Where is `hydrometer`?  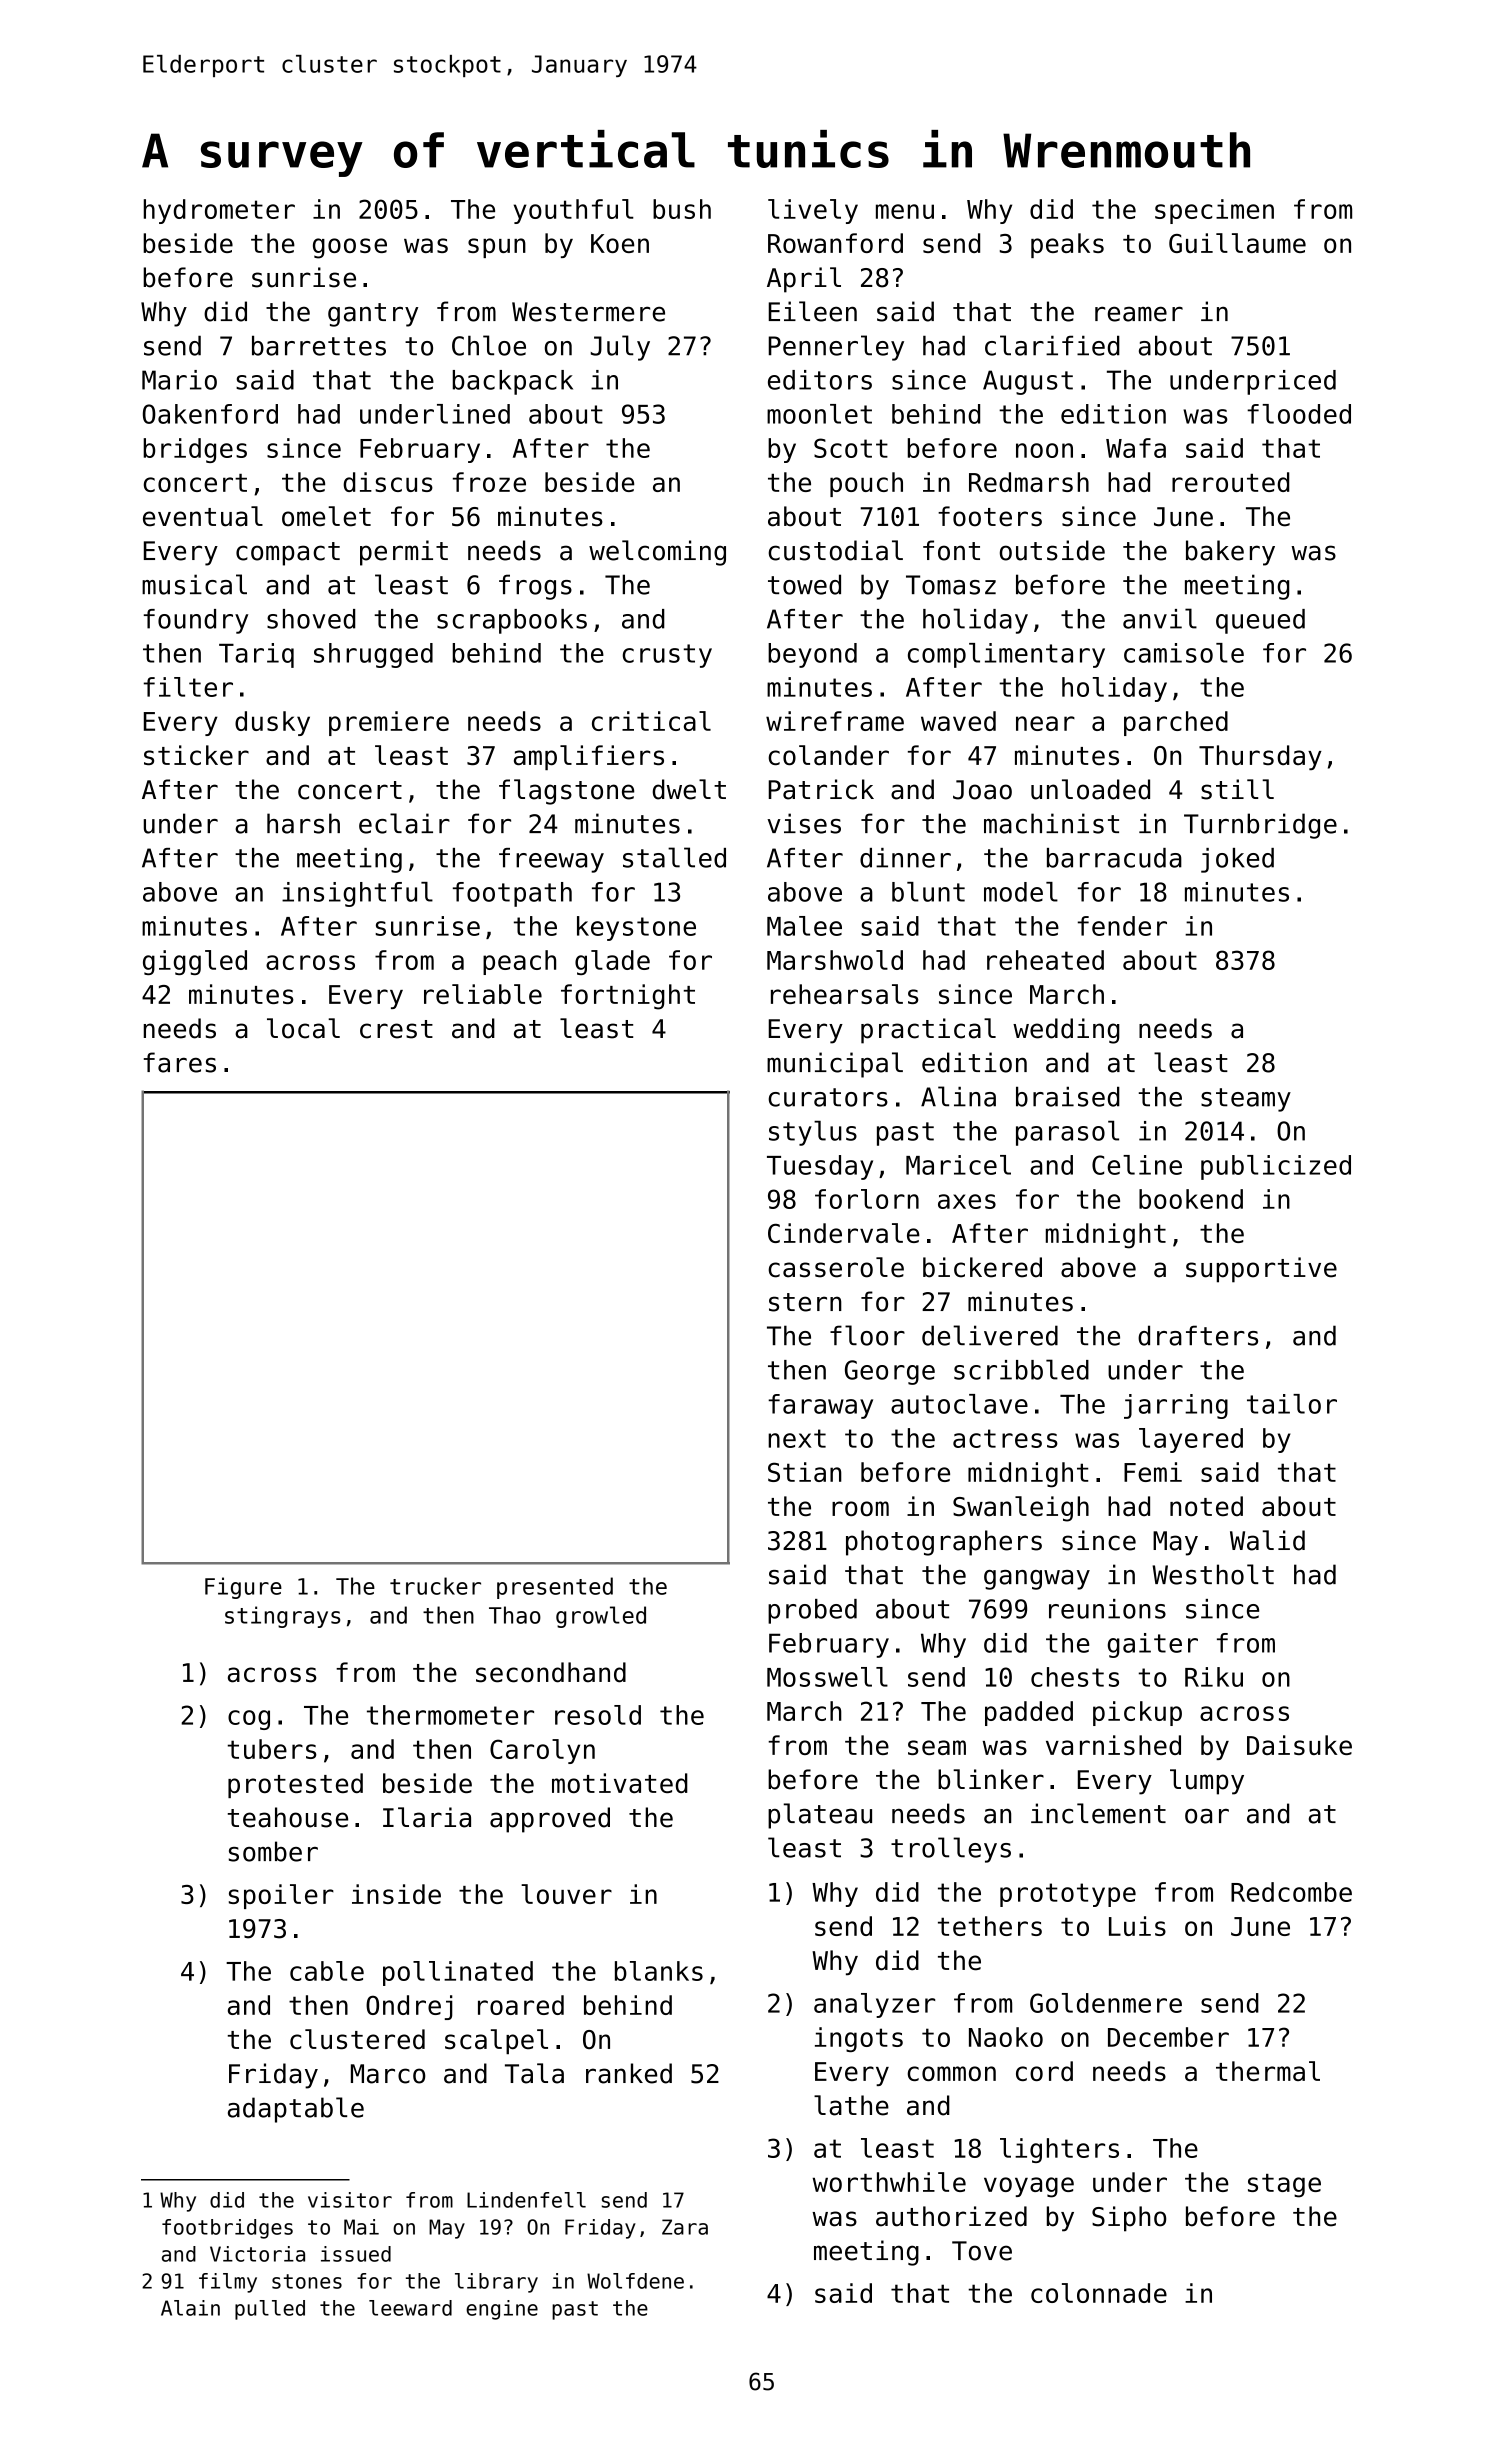
hydrometer is located at coordinates (219, 211).
